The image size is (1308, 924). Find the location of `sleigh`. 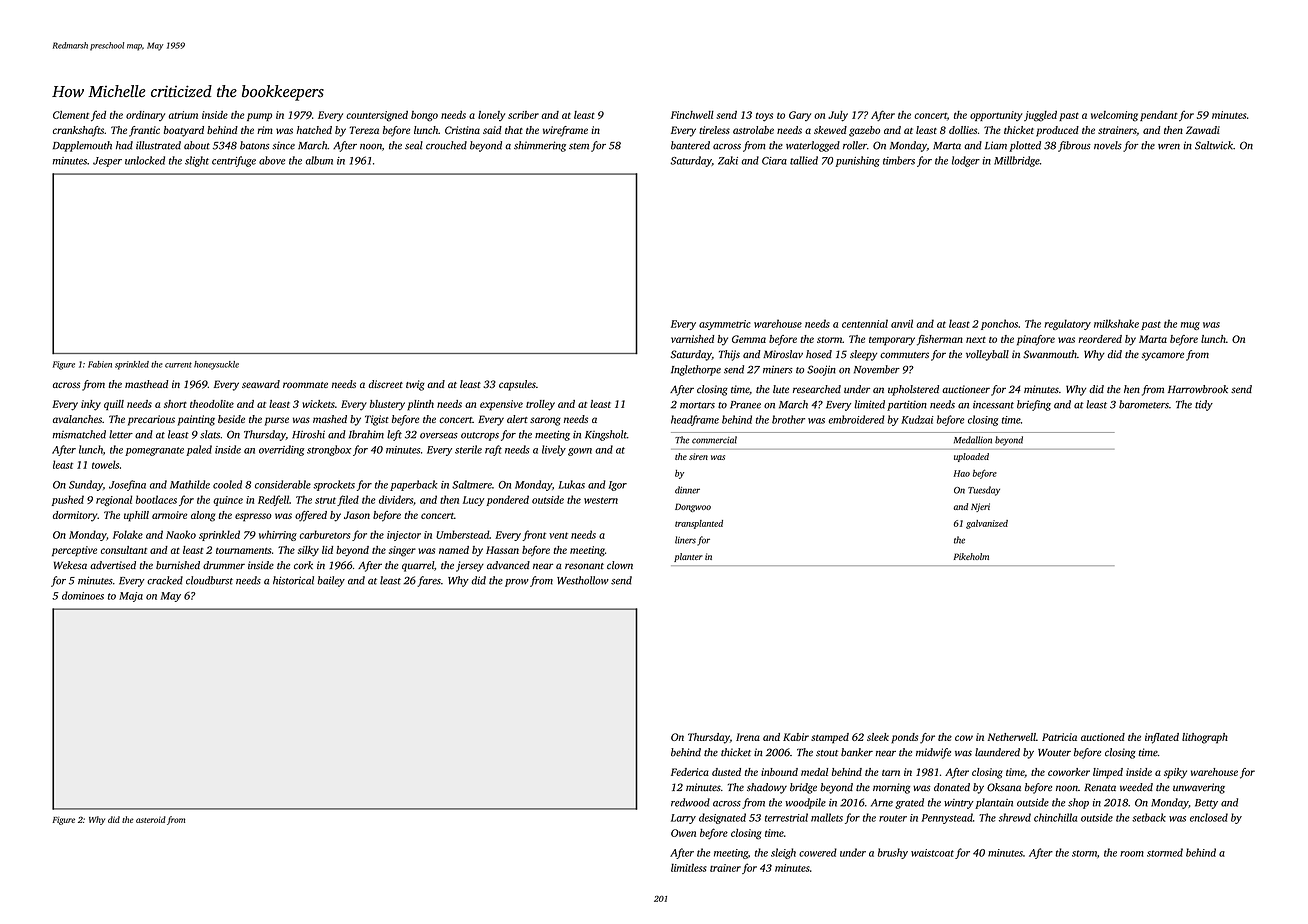

sleigh is located at coordinates (783, 853).
